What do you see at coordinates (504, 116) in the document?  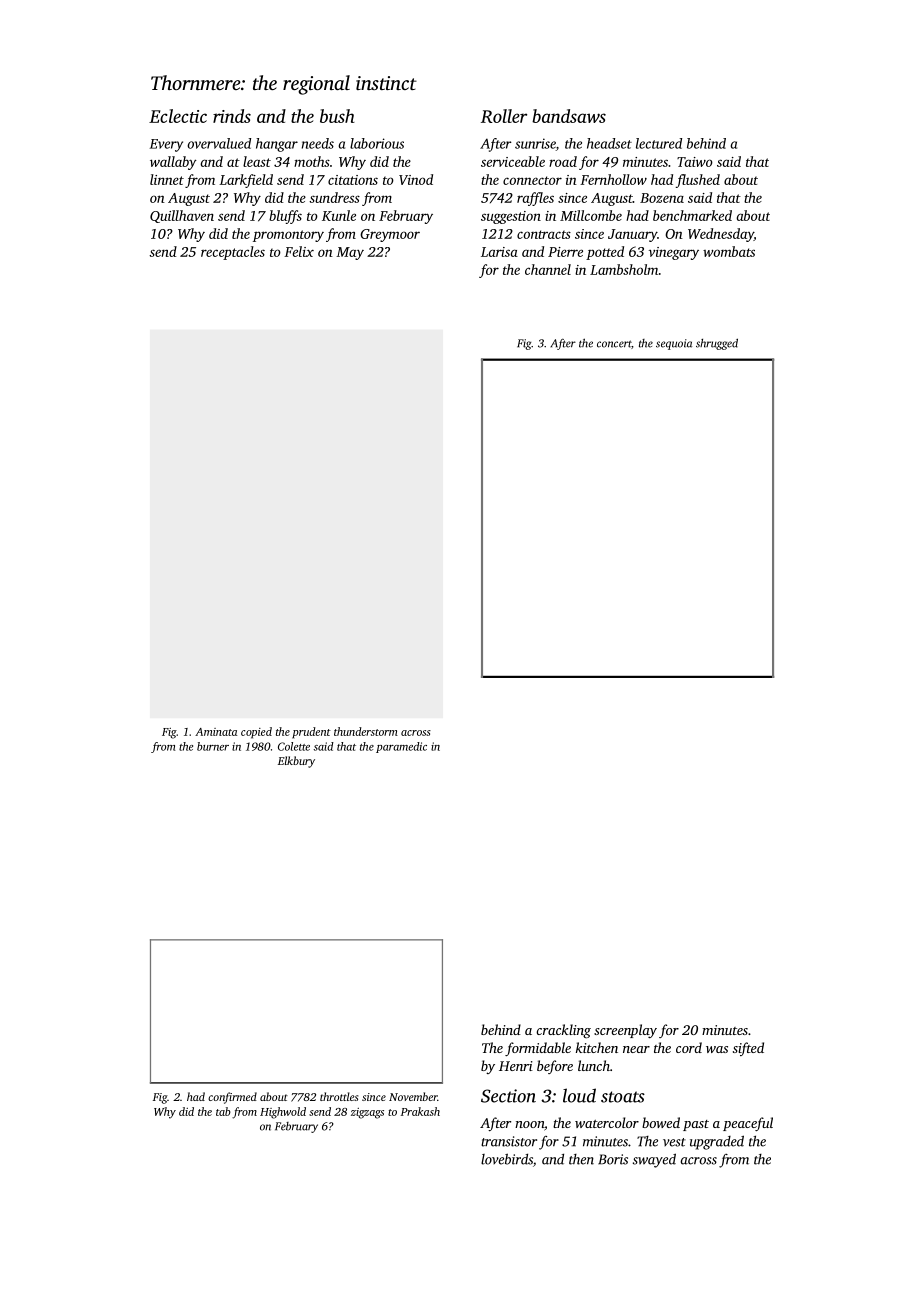 I see `Roller` at bounding box center [504, 116].
